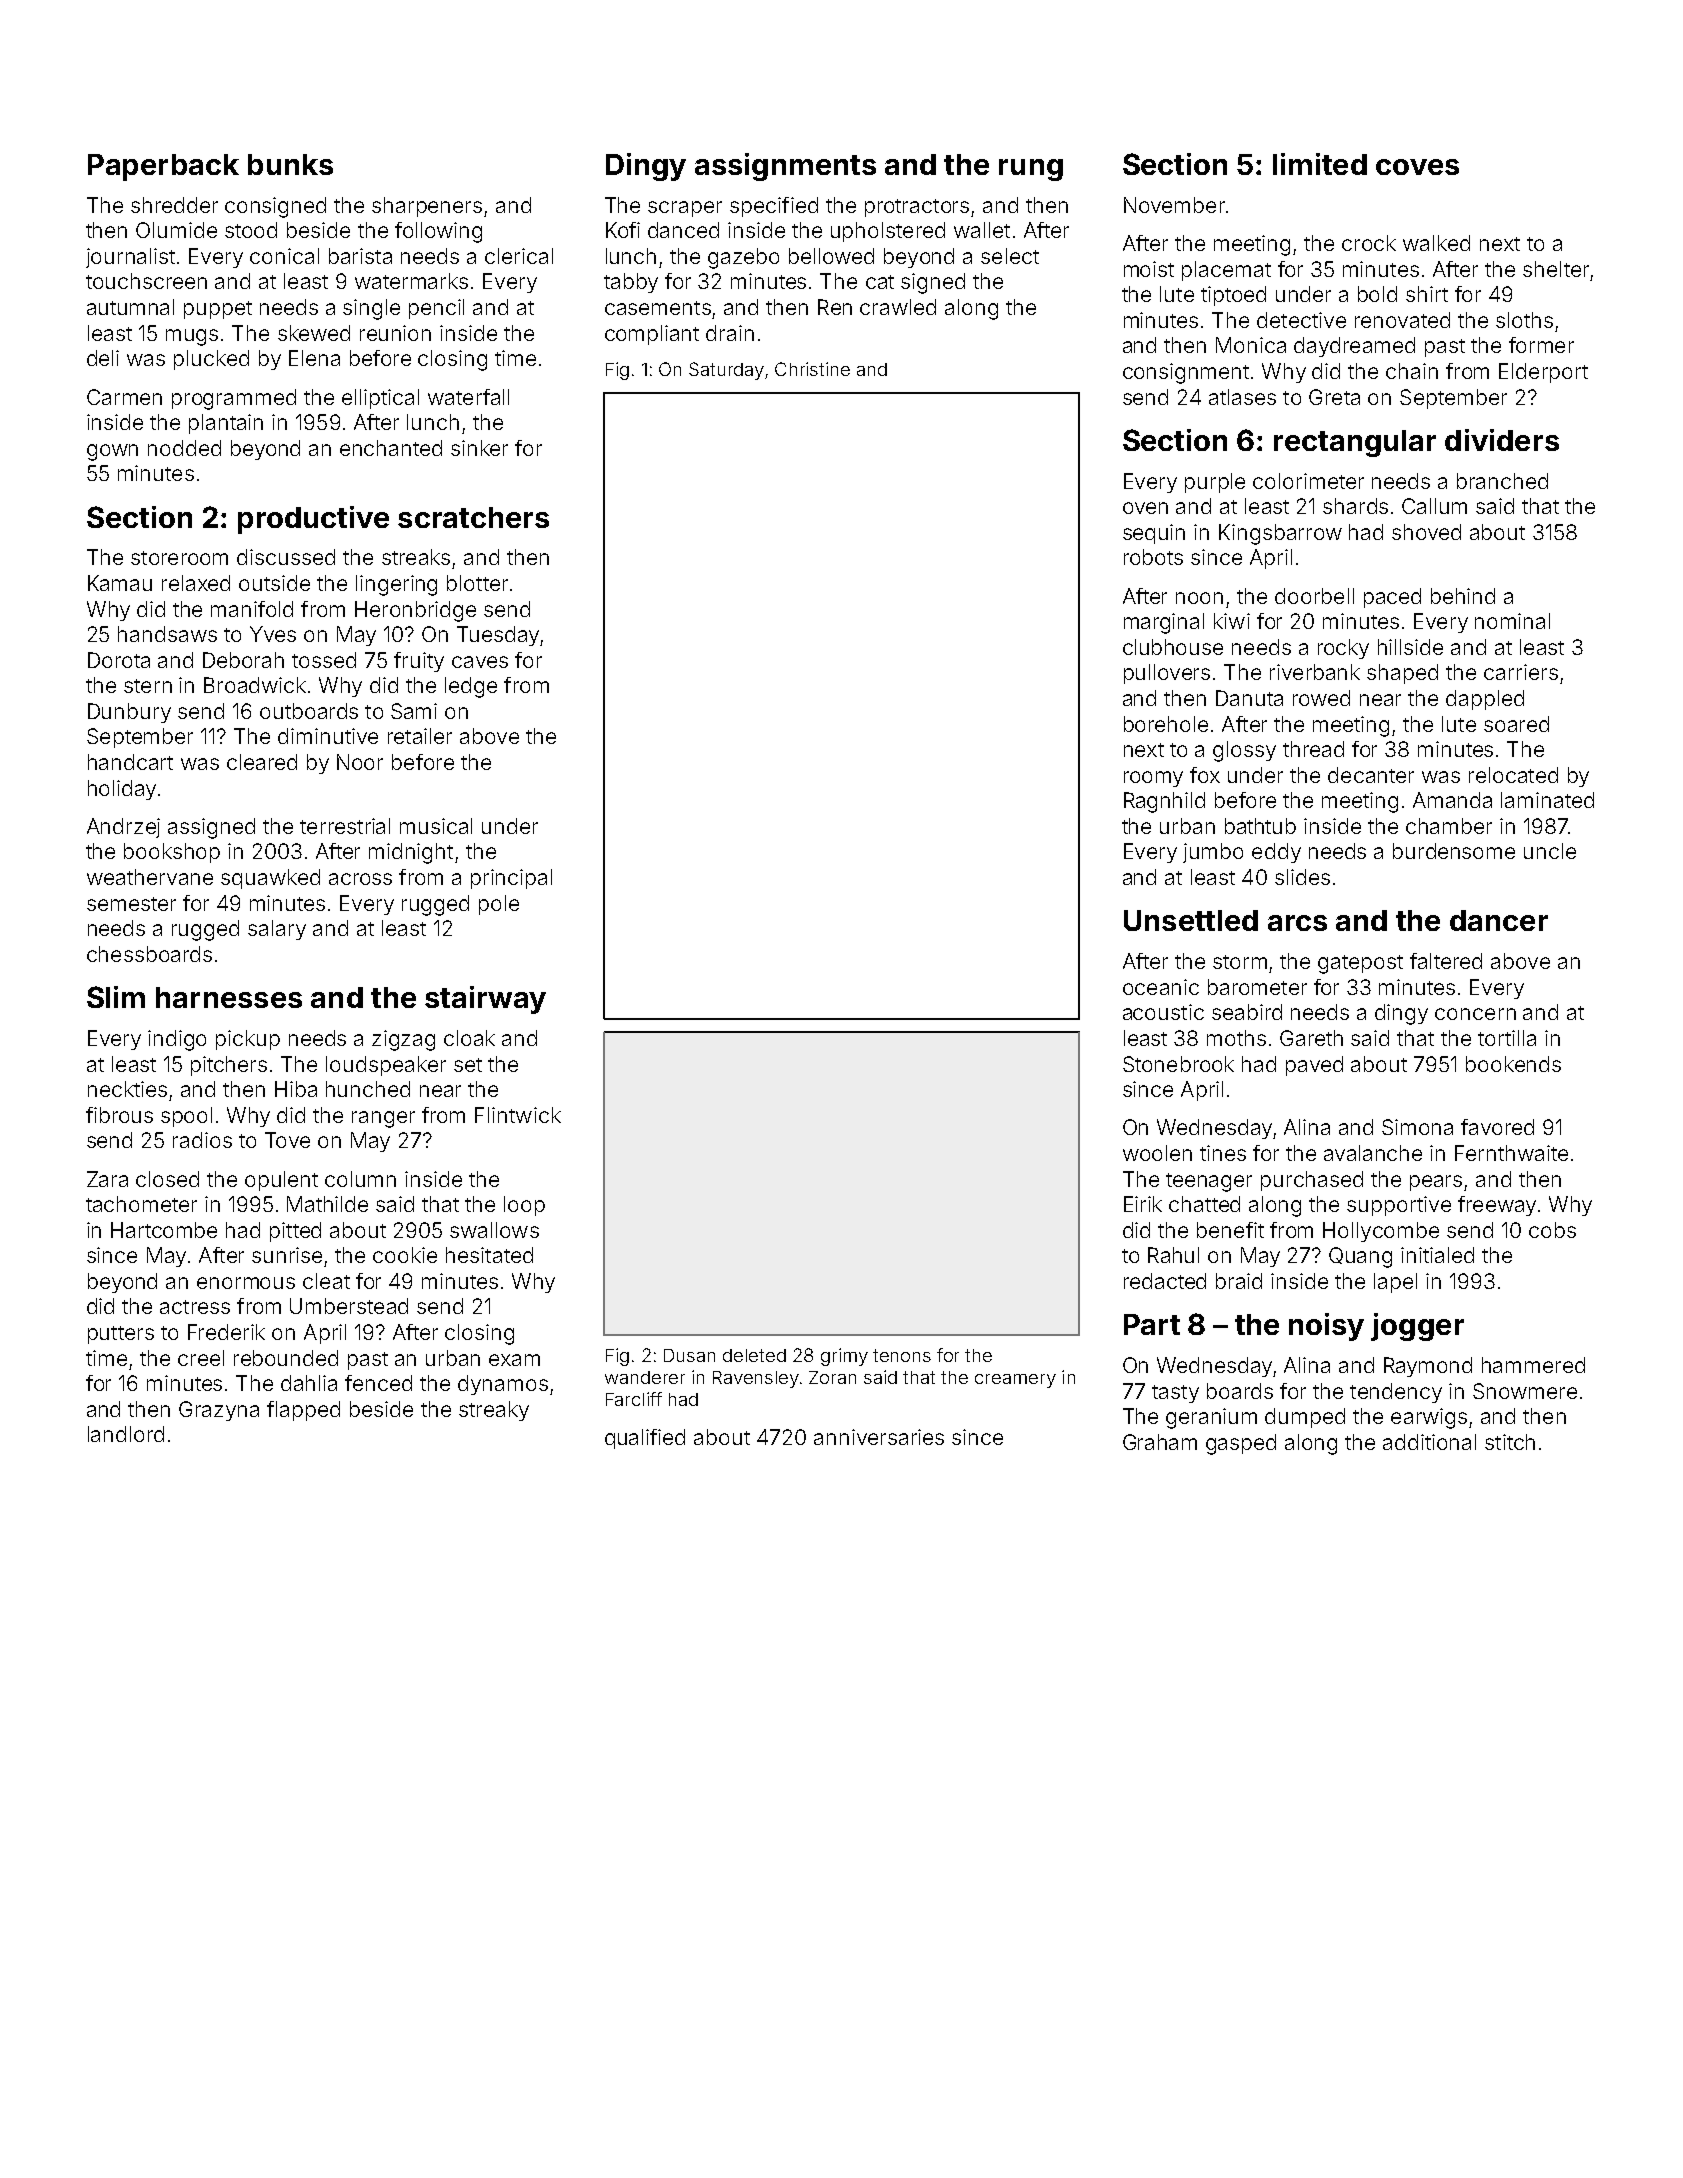 This document has height=2178, width=1683. I want to click on uncle, so click(1550, 851).
